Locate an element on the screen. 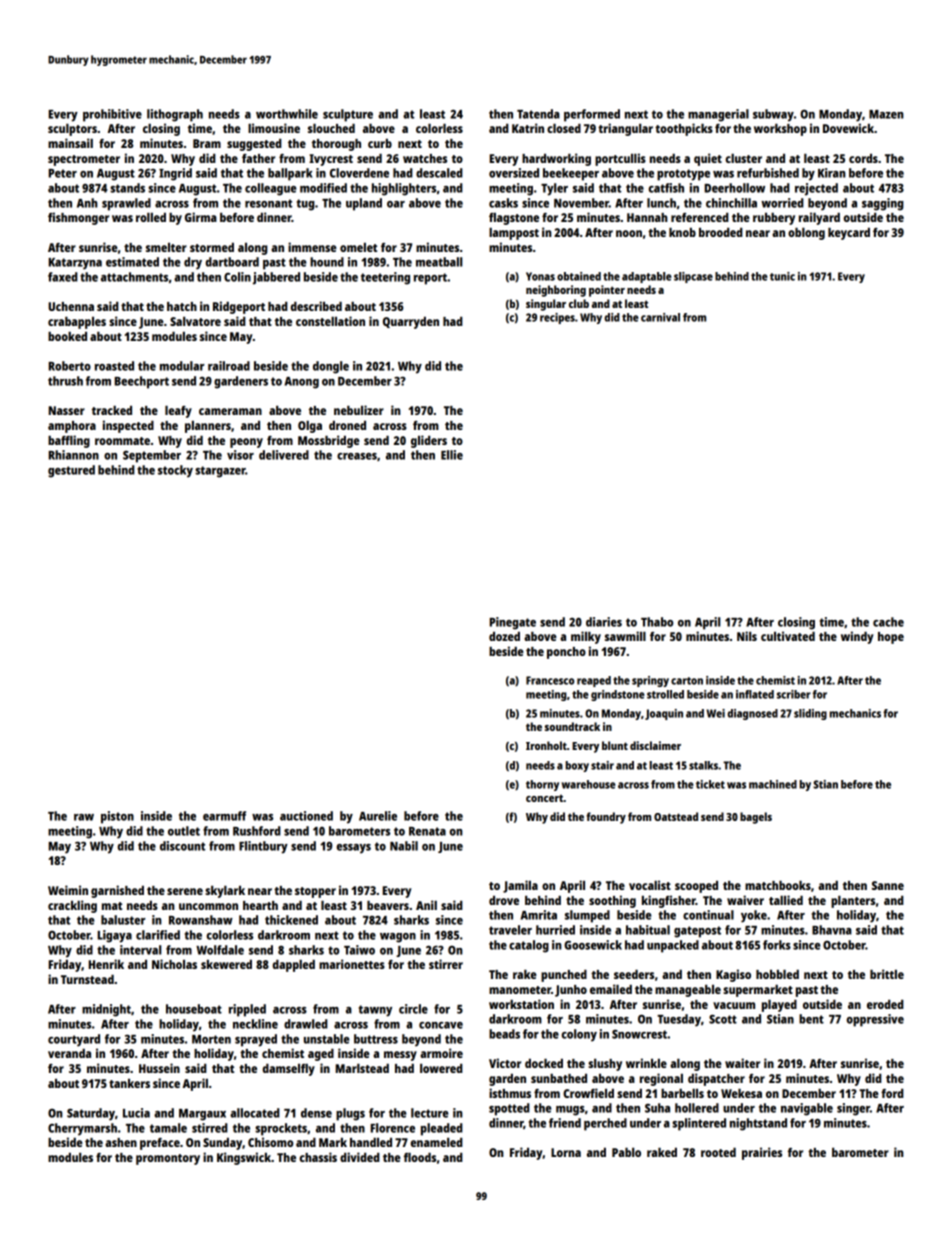 The height and width of the screenshot is (1233, 952). boxy is located at coordinates (577, 766).
